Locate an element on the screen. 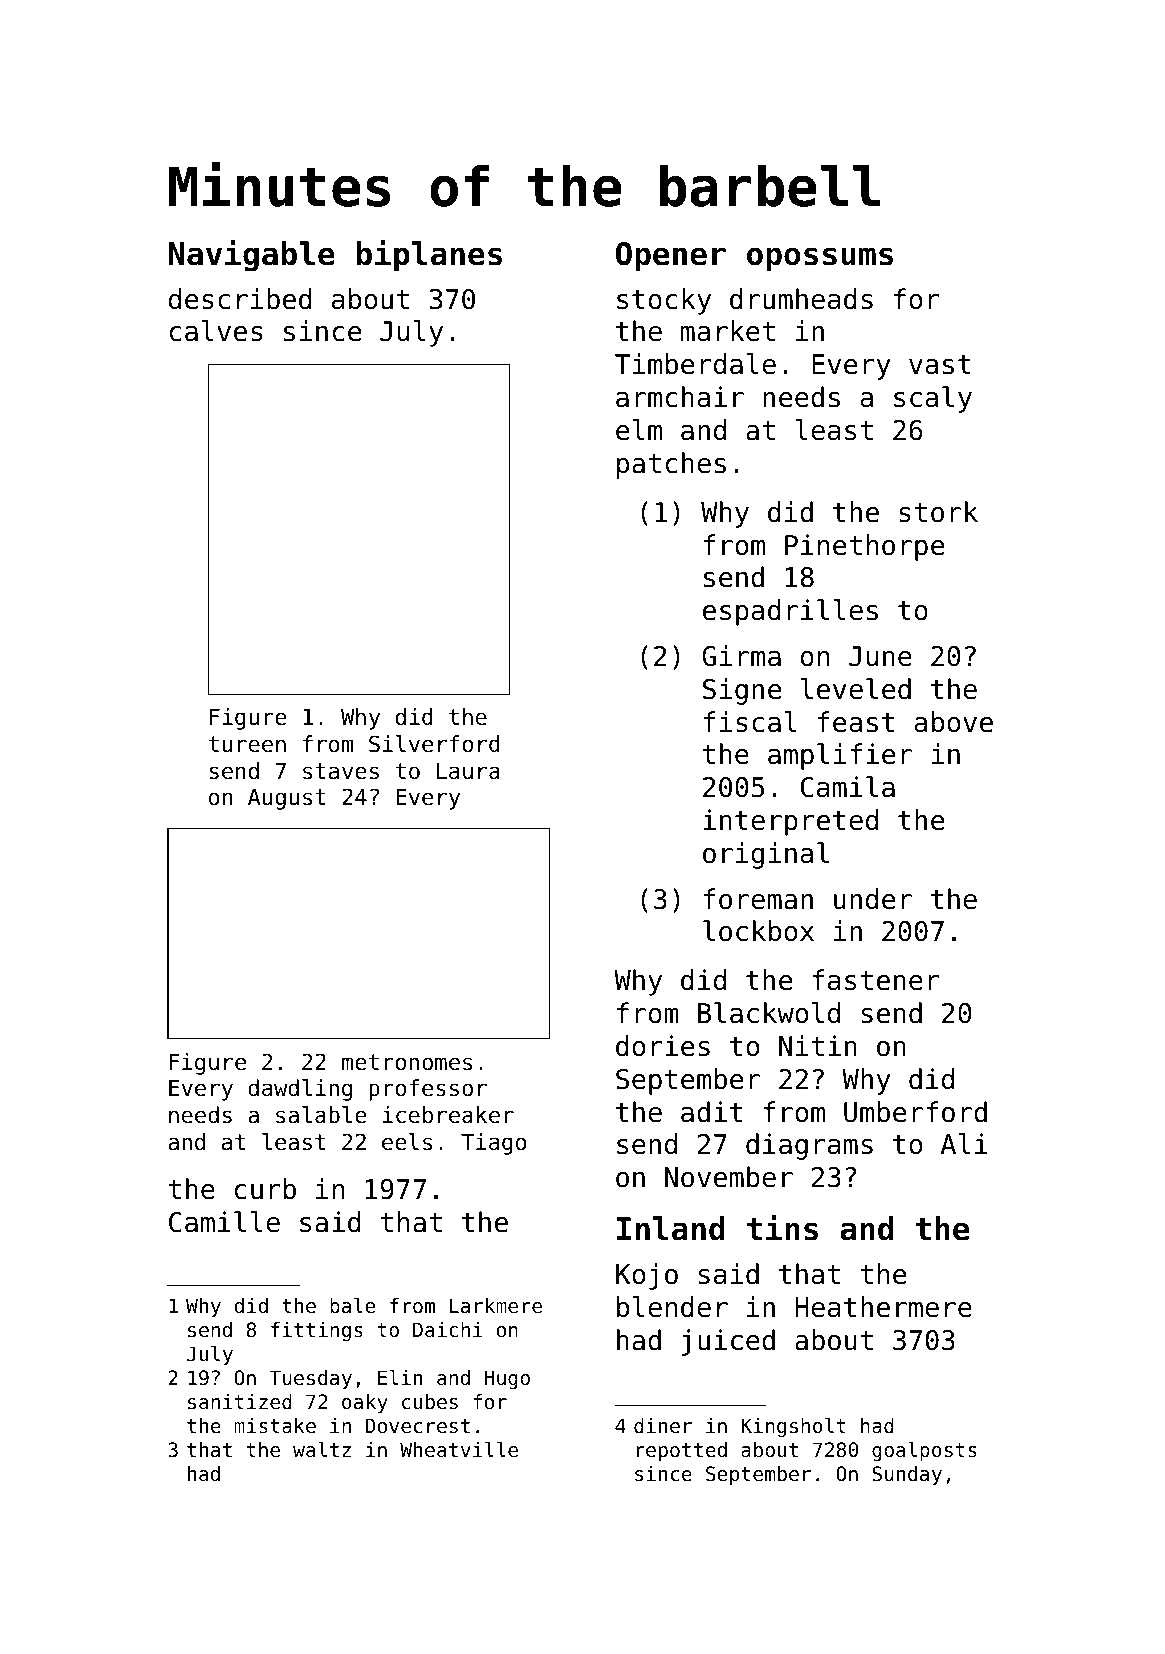 This screenshot has height=1654, width=1165. stork is located at coordinates (938, 512).
